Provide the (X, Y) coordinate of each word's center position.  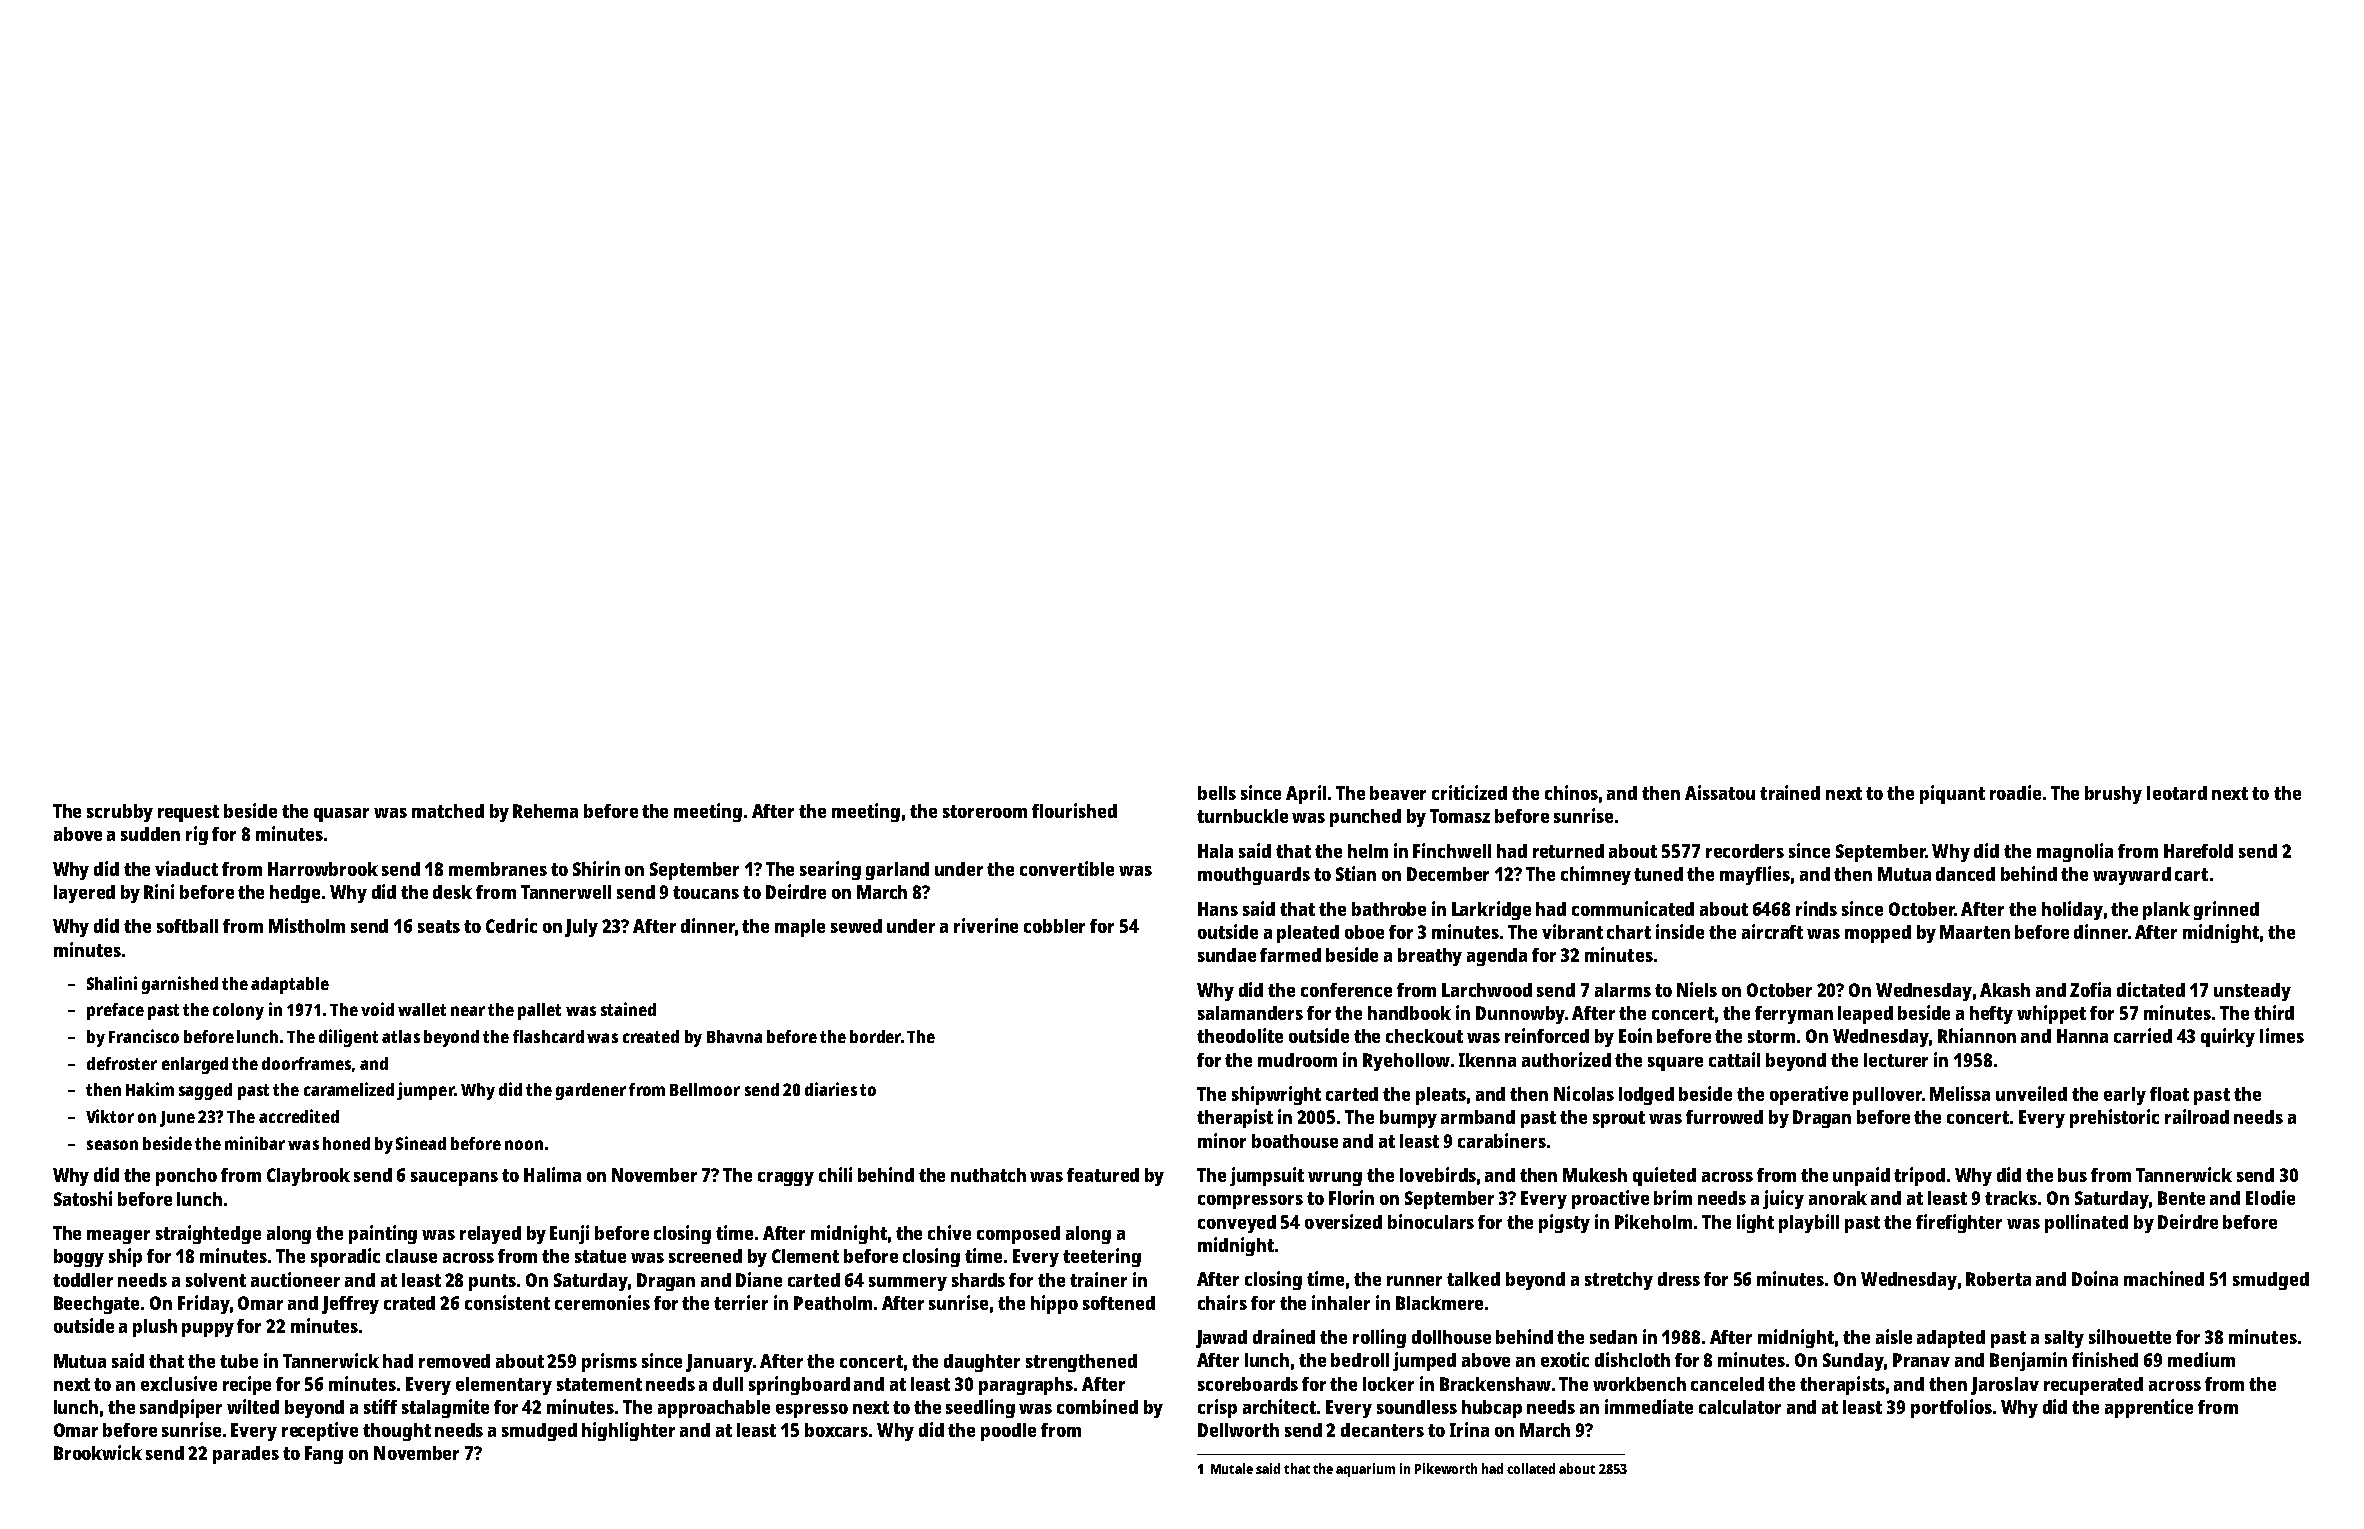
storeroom (985, 811)
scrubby (120, 813)
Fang (324, 1455)
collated (1531, 1468)
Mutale (1232, 1468)
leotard (2177, 793)
